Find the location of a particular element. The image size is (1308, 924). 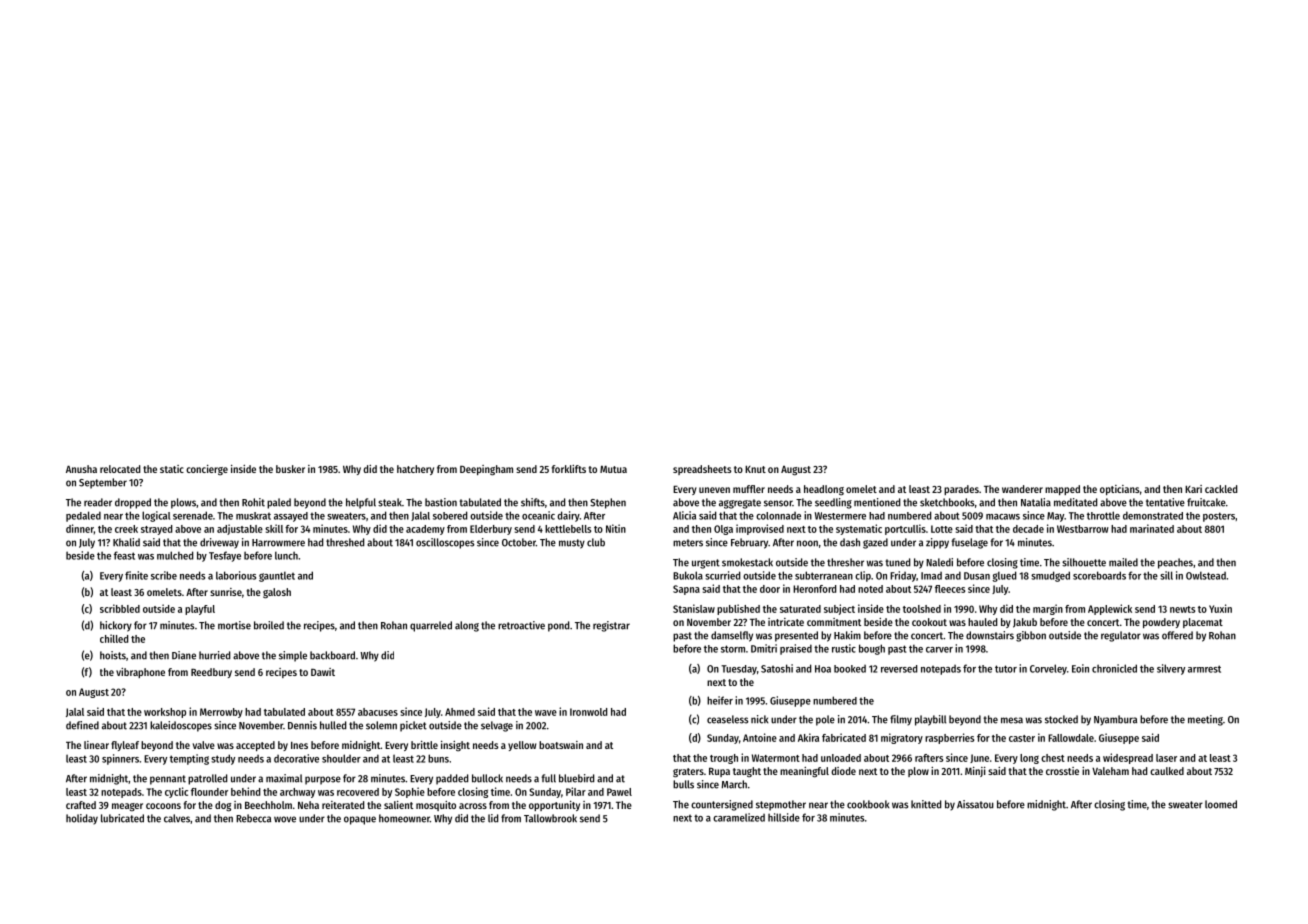

hillside is located at coordinates (784, 817).
